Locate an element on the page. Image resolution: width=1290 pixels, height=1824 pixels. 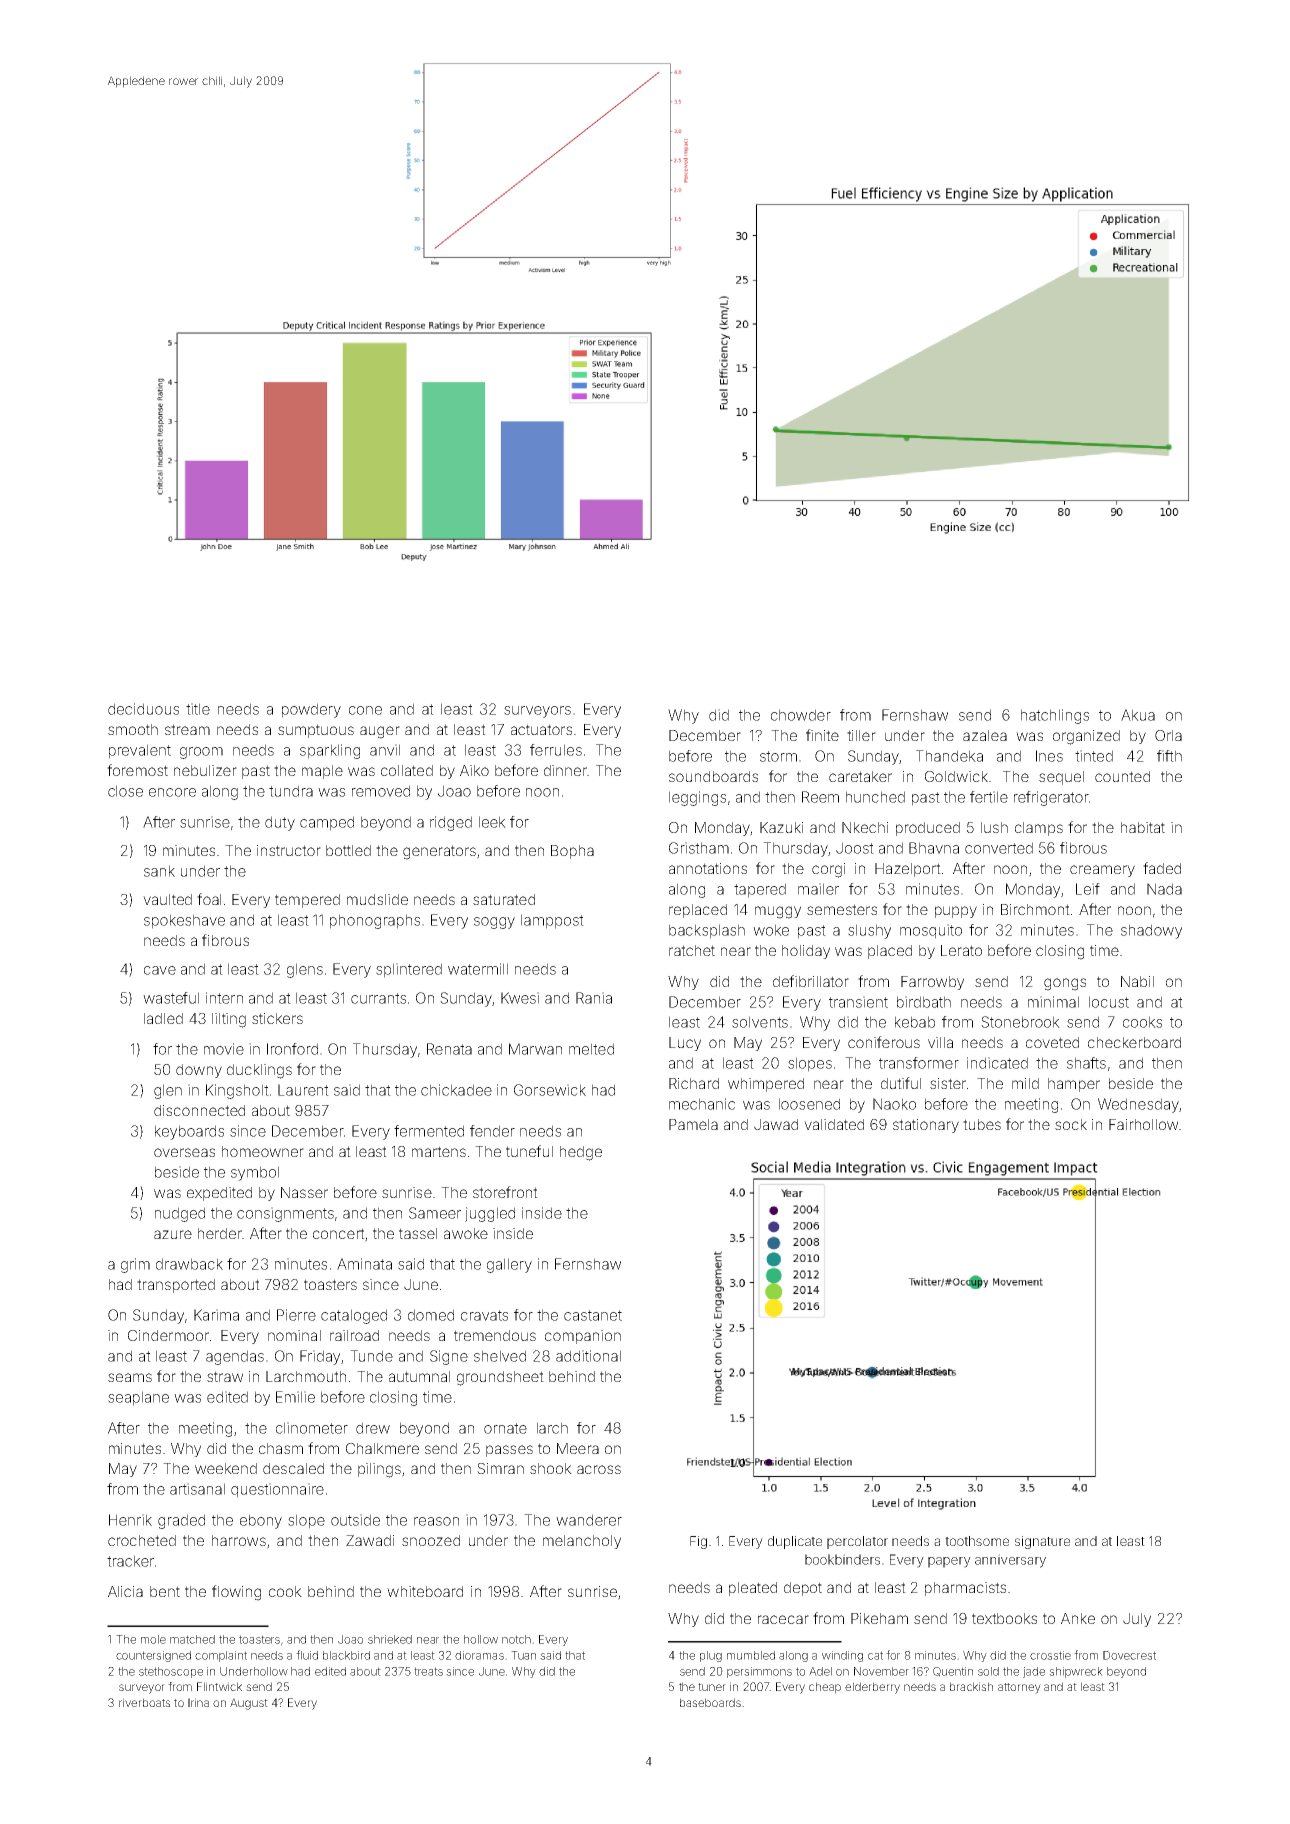
disconnected is located at coordinates (199, 1110).
